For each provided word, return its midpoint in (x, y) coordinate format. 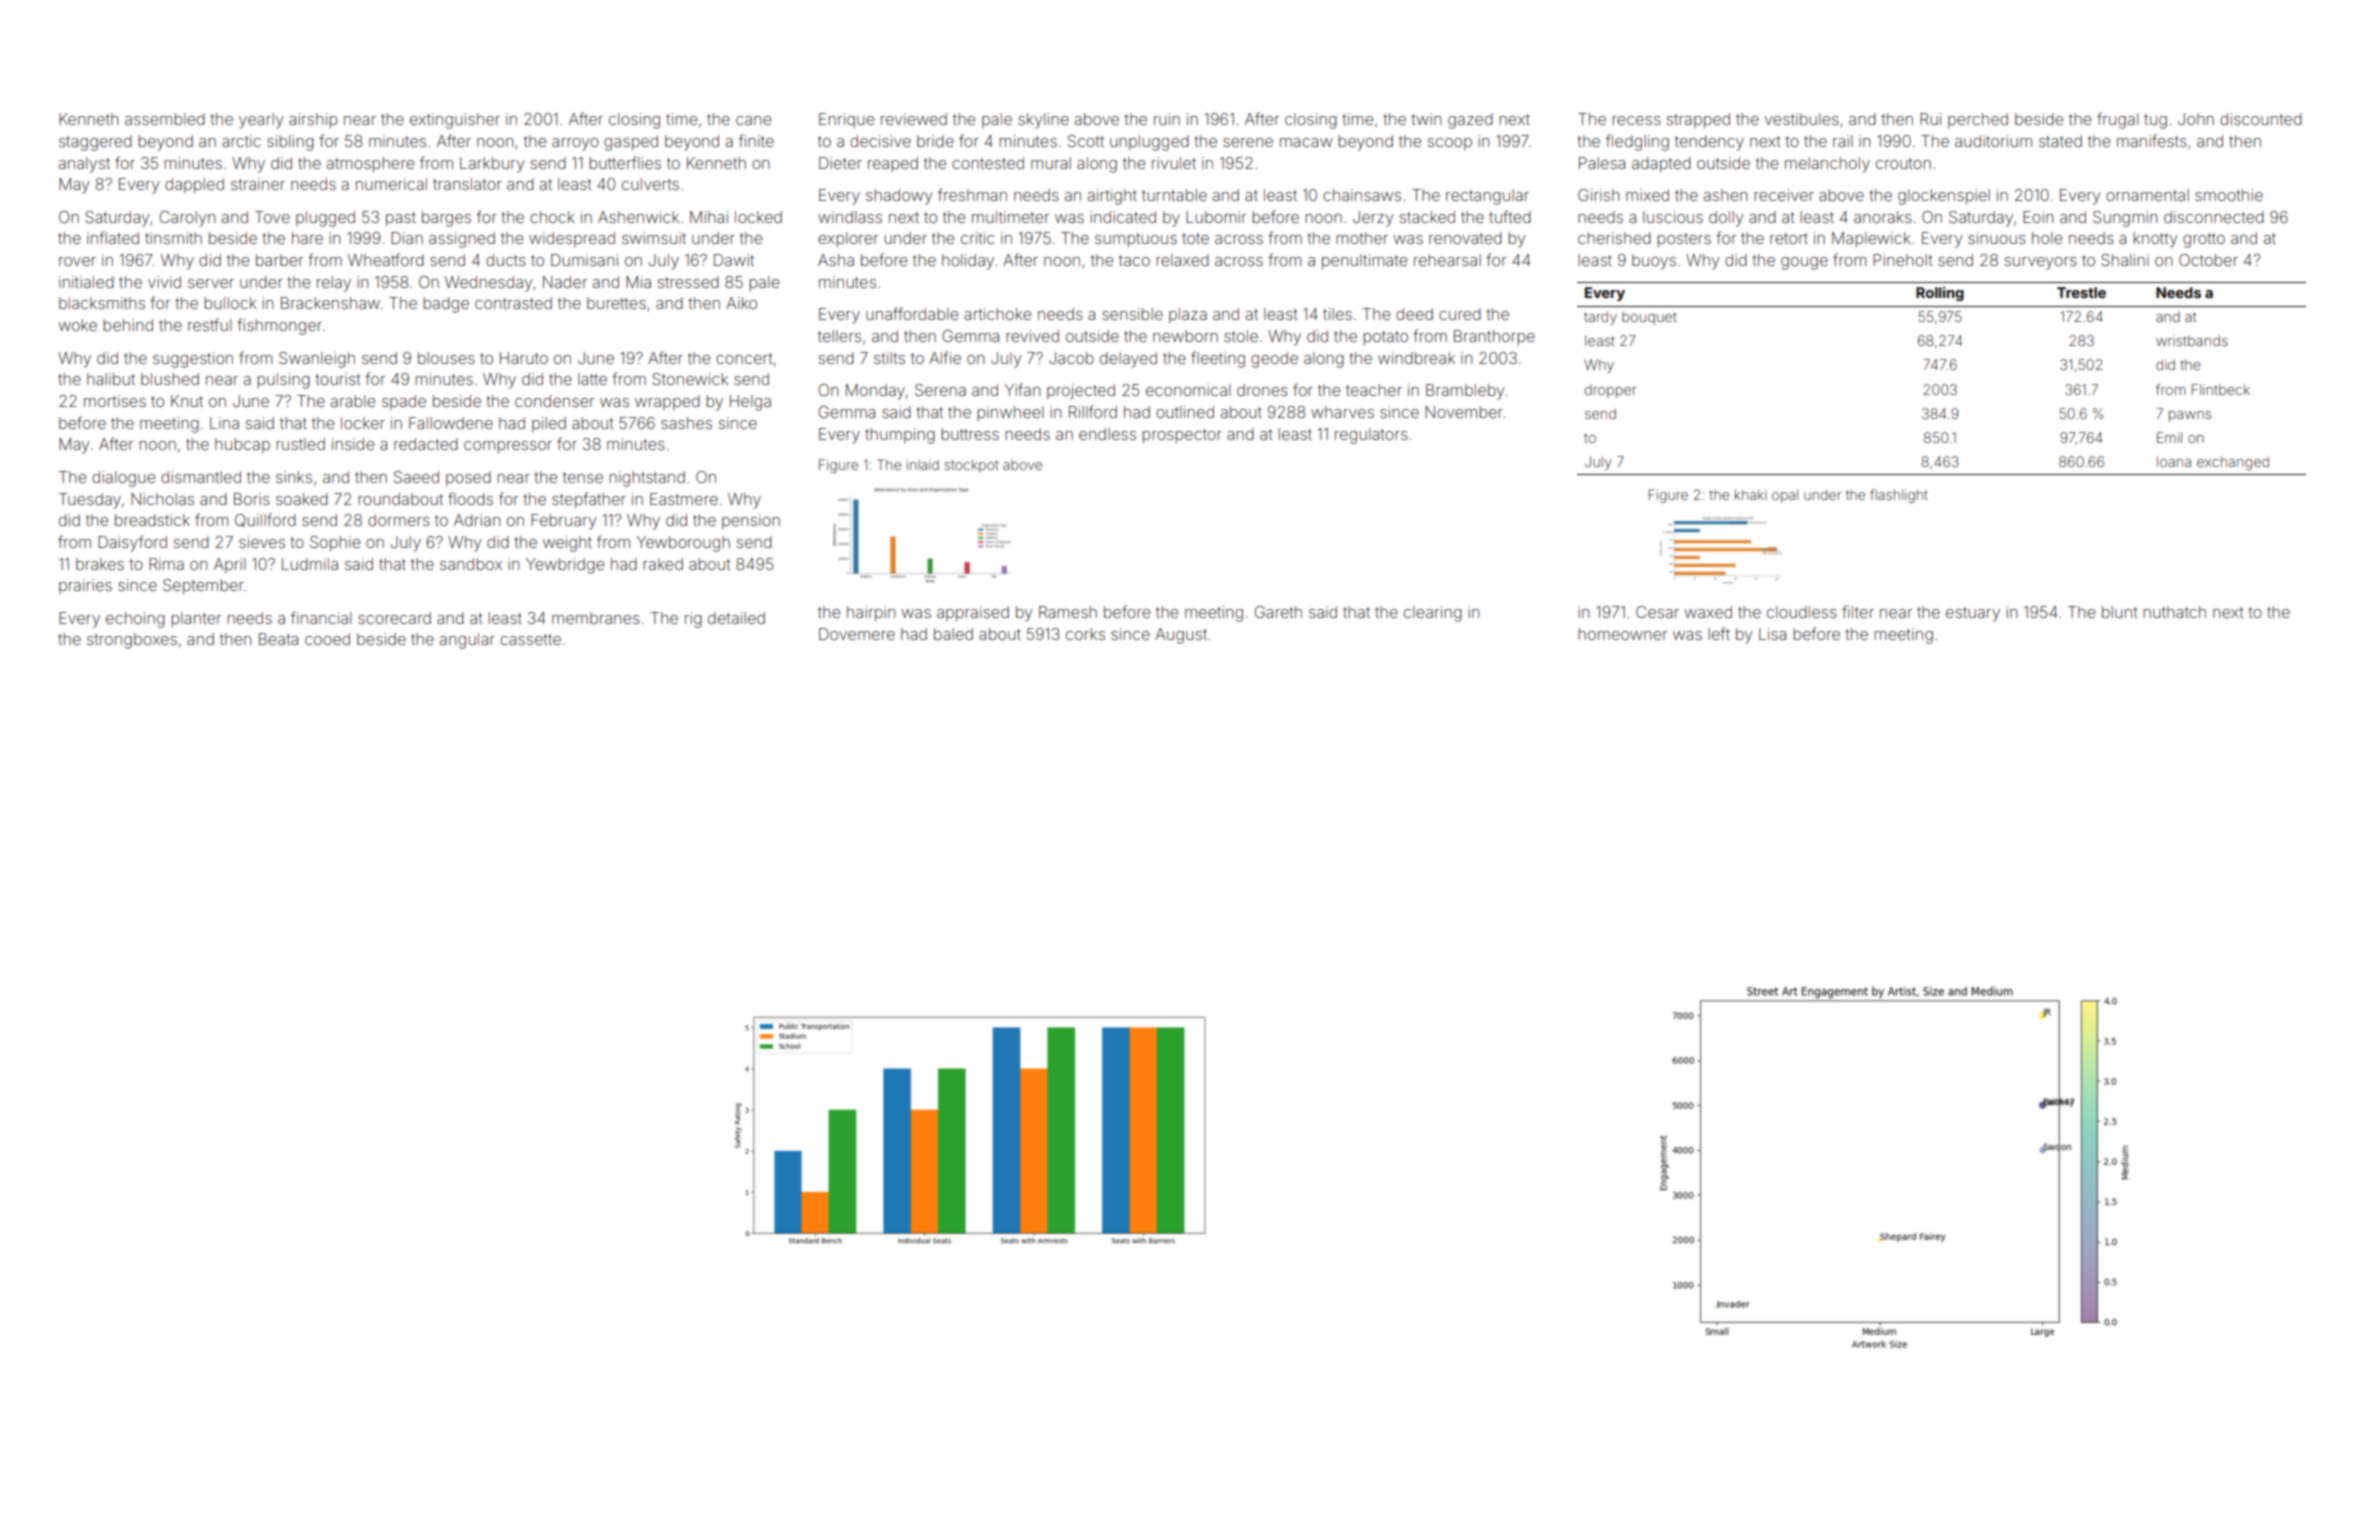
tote (1195, 238)
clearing (1433, 614)
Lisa (1772, 634)
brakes (100, 564)
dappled (194, 185)
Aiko (741, 303)
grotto (2204, 240)
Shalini (2125, 260)
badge (446, 305)
